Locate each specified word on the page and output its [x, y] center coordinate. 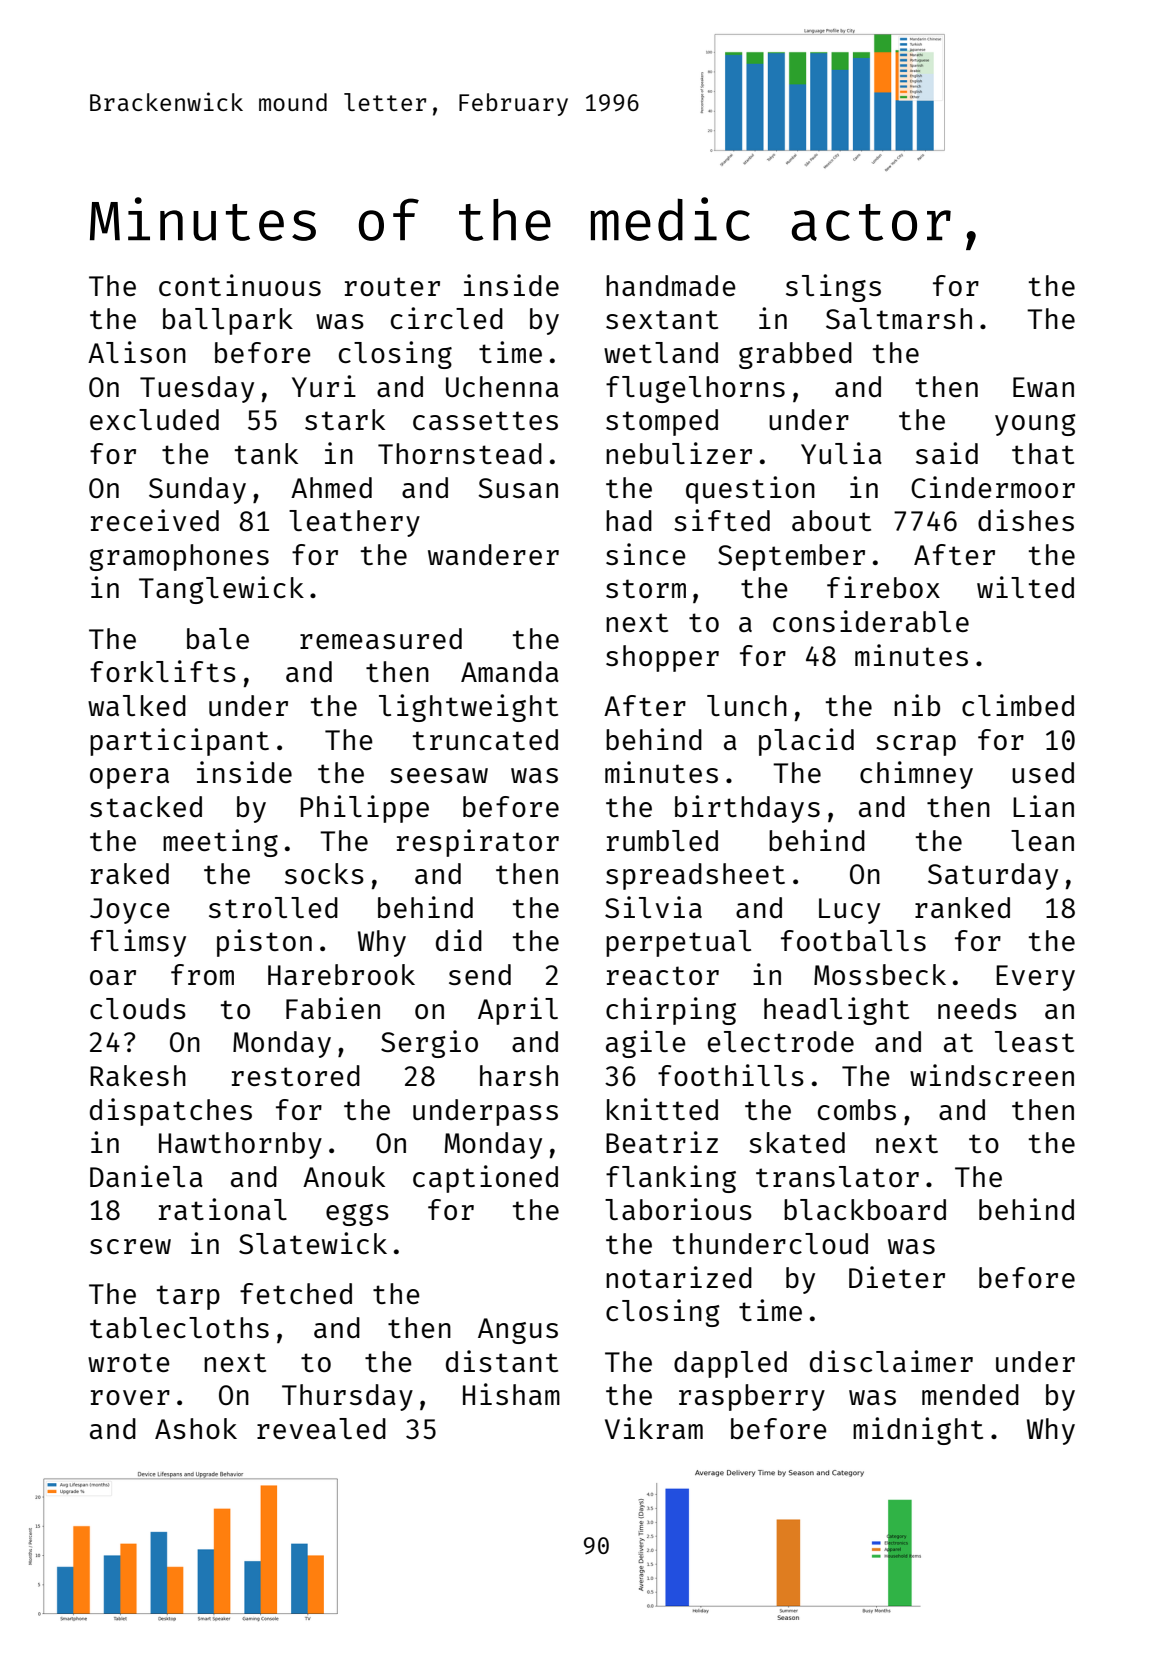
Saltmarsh [899, 318]
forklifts [163, 671]
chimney [916, 775]
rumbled [662, 840]
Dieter [897, 1277]
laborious [678, 1209]
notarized [679, 1277]
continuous [240, 285]
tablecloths [179, 1327]
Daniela [146, 1176]
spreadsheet [695, 876]
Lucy [849, 911]
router [392, 286]
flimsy [138, 943]
